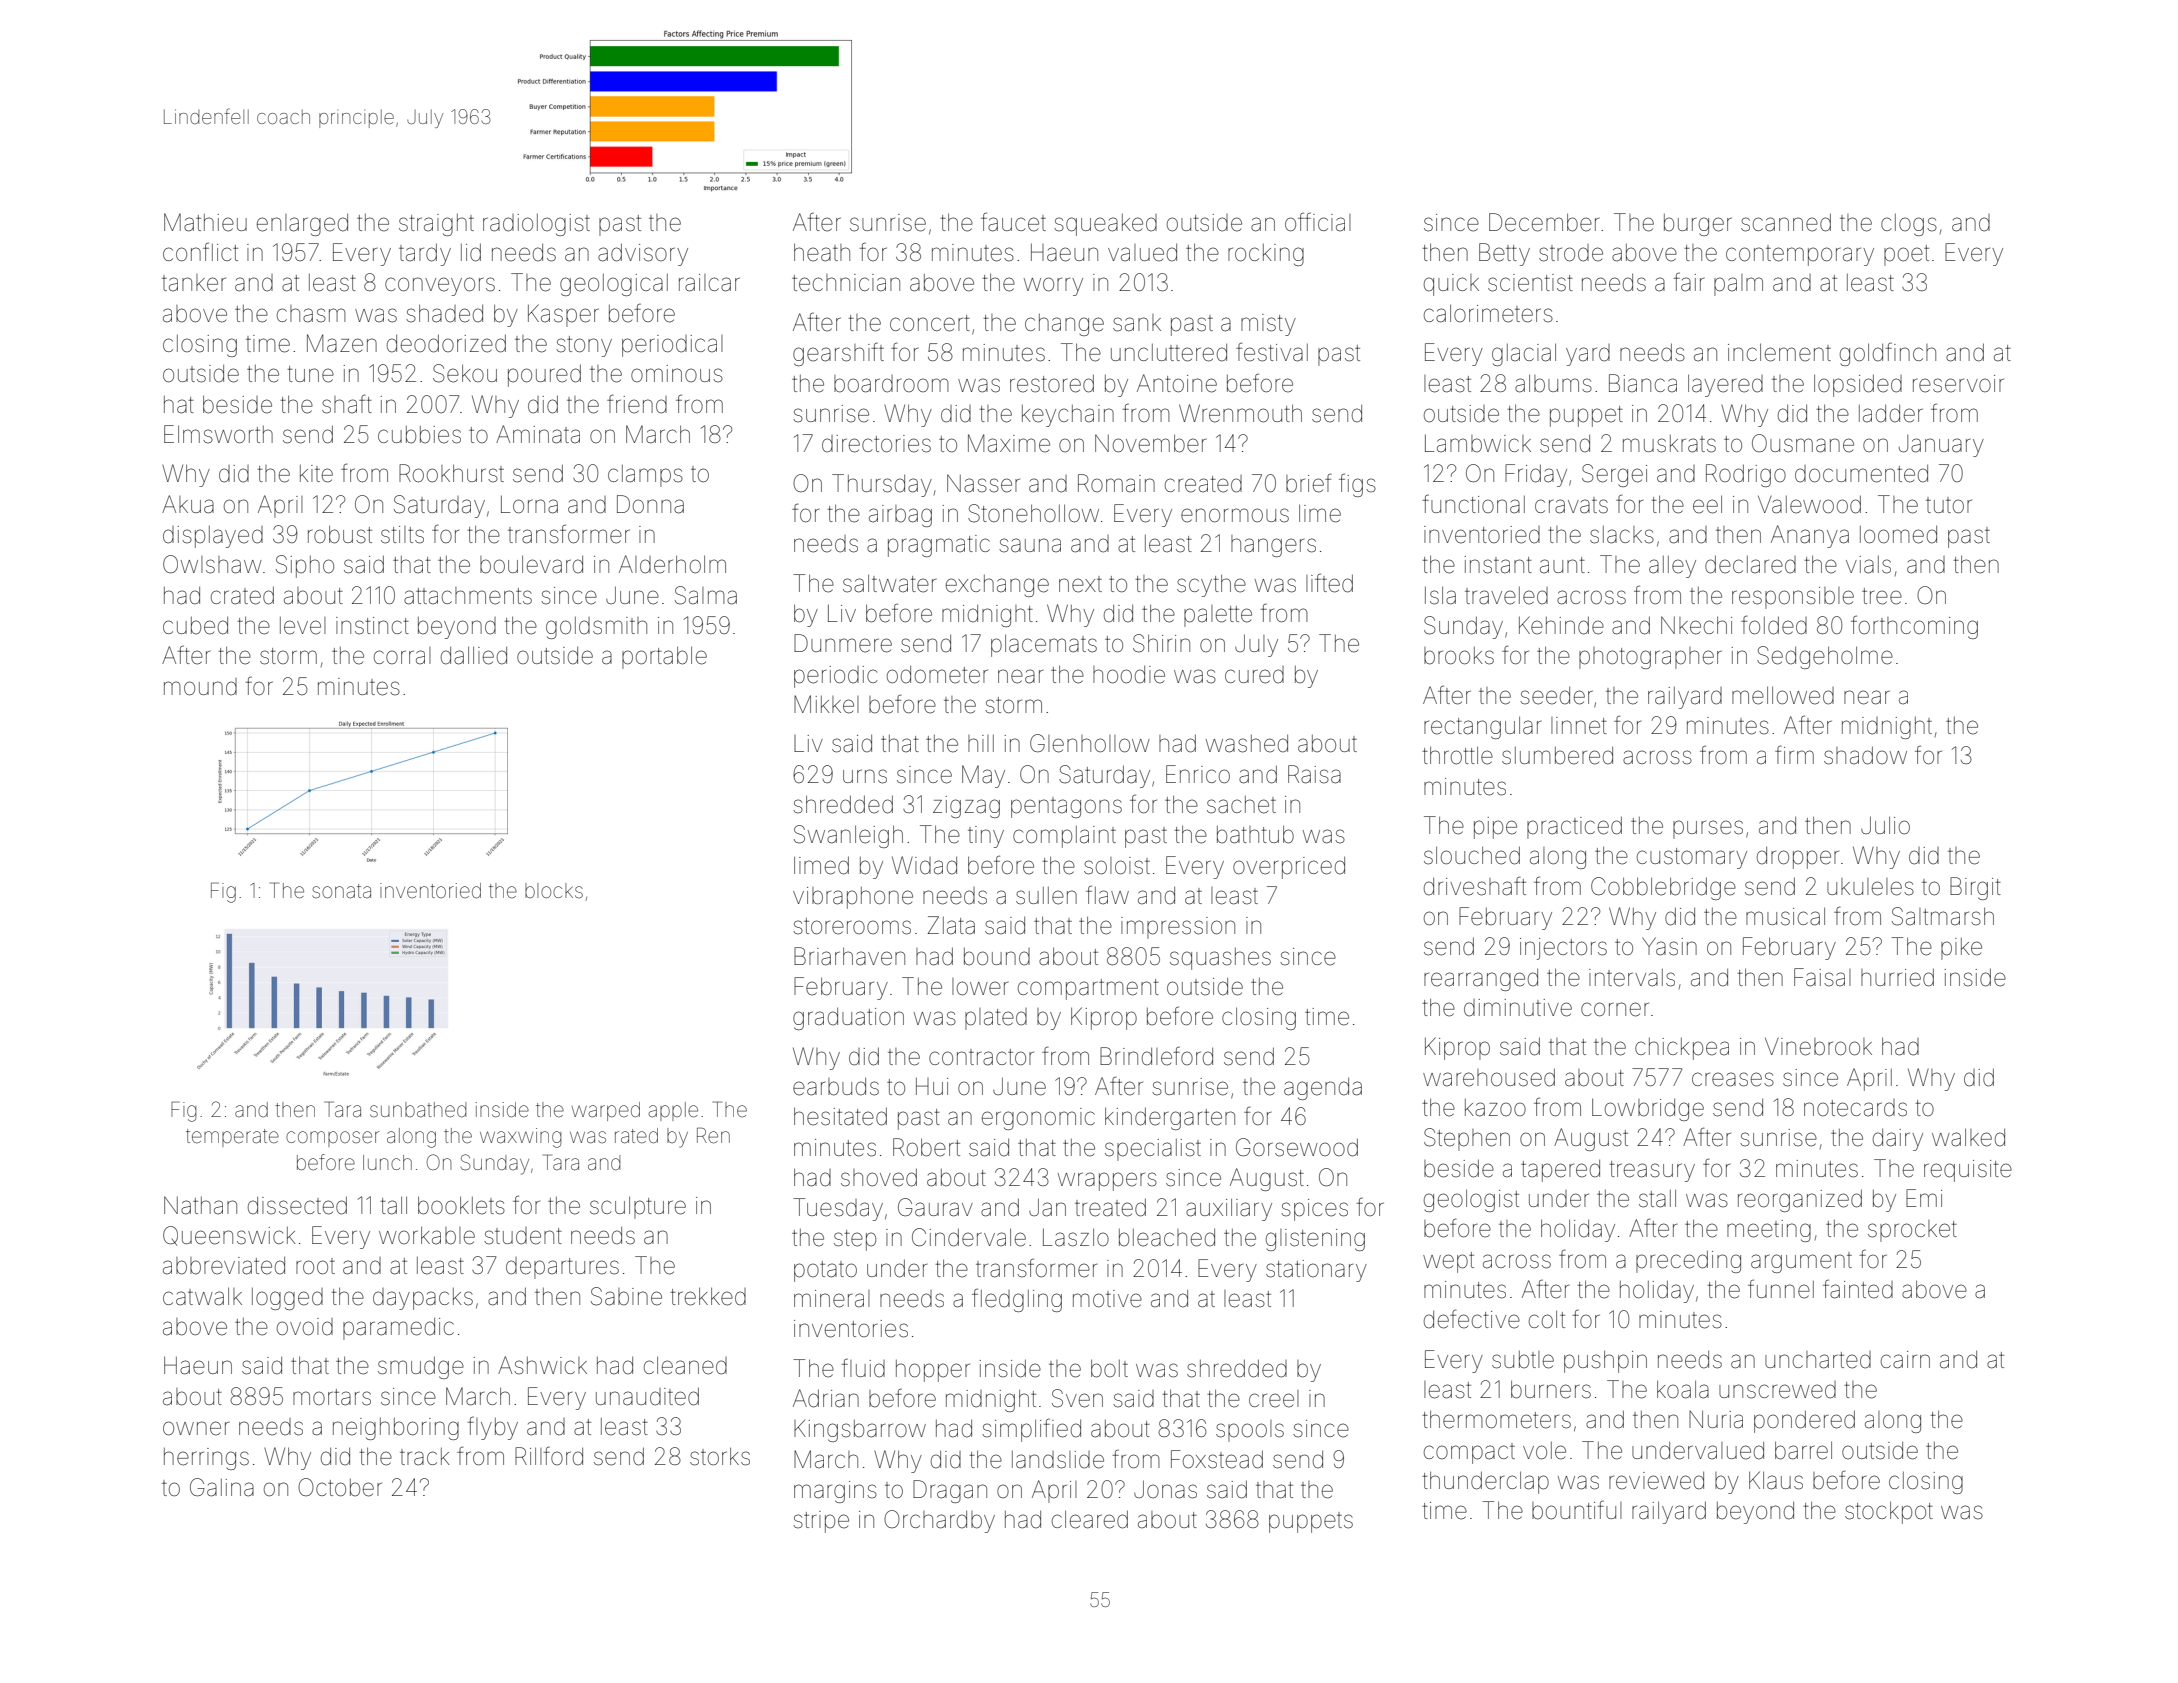 This screenshot has height=1683, width=2178. Describe the element at coordinates (832, 1299) in the screenshot. I see `mineral` at that location.
